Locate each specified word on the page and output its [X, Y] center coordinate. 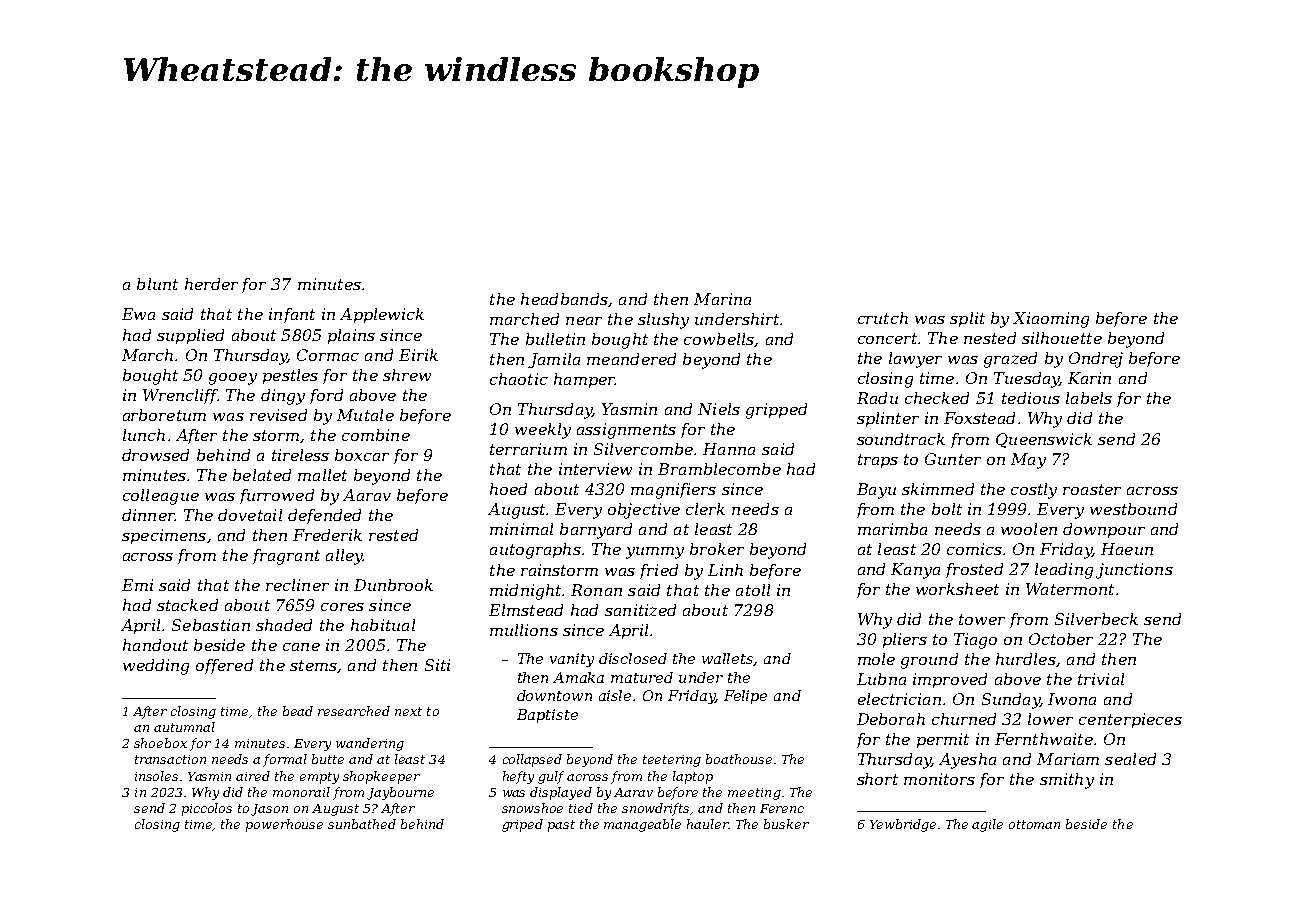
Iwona [1072, 699]
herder [211, 284]
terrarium [528, 449]
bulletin [555, 339]
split [967, 319]
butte [328, 759]
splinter [888, 419]
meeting [754, 794]
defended [324, 516]
